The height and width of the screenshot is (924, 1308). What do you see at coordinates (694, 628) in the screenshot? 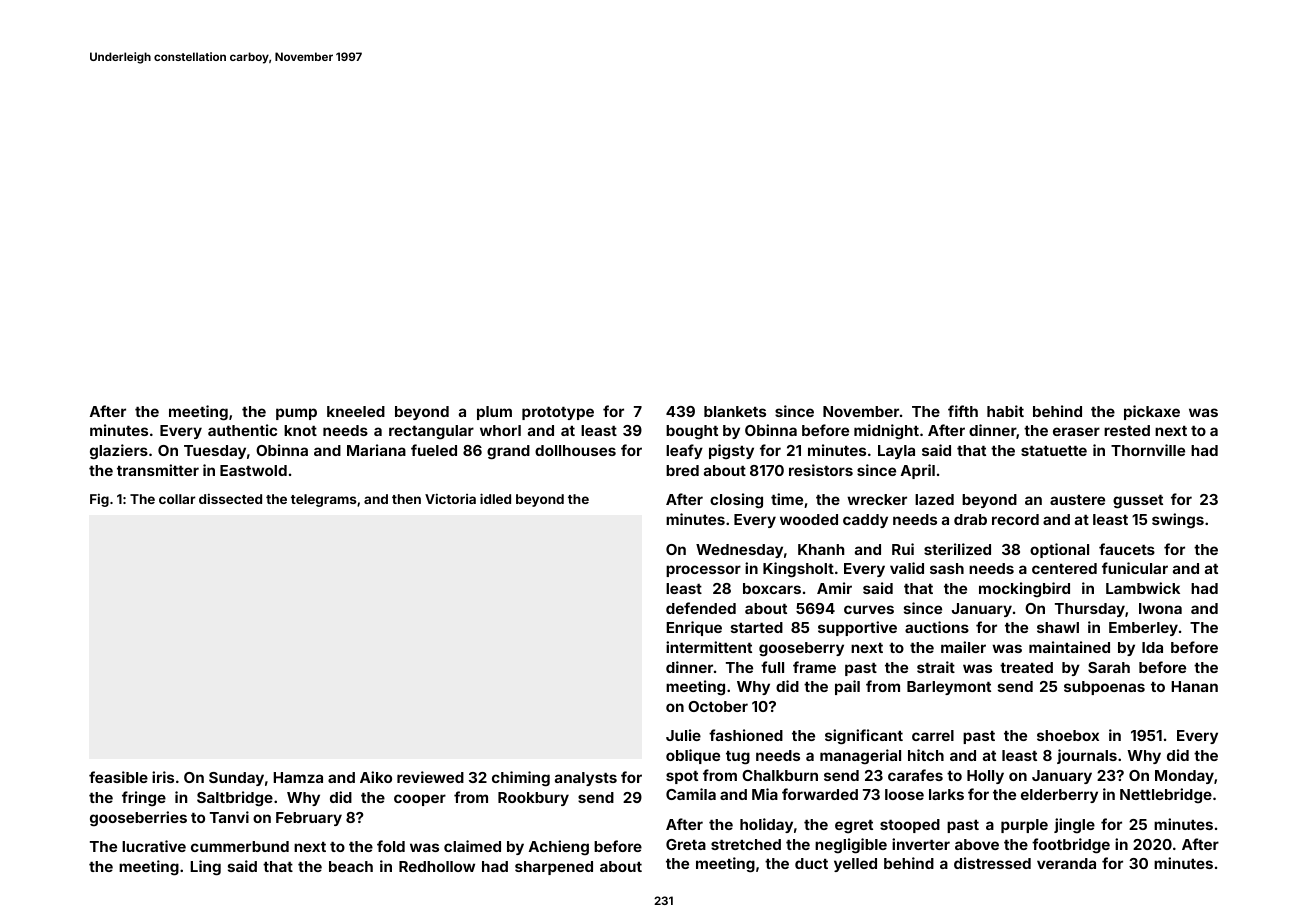
I see `Enrique` at bounding box center [694, 628].
